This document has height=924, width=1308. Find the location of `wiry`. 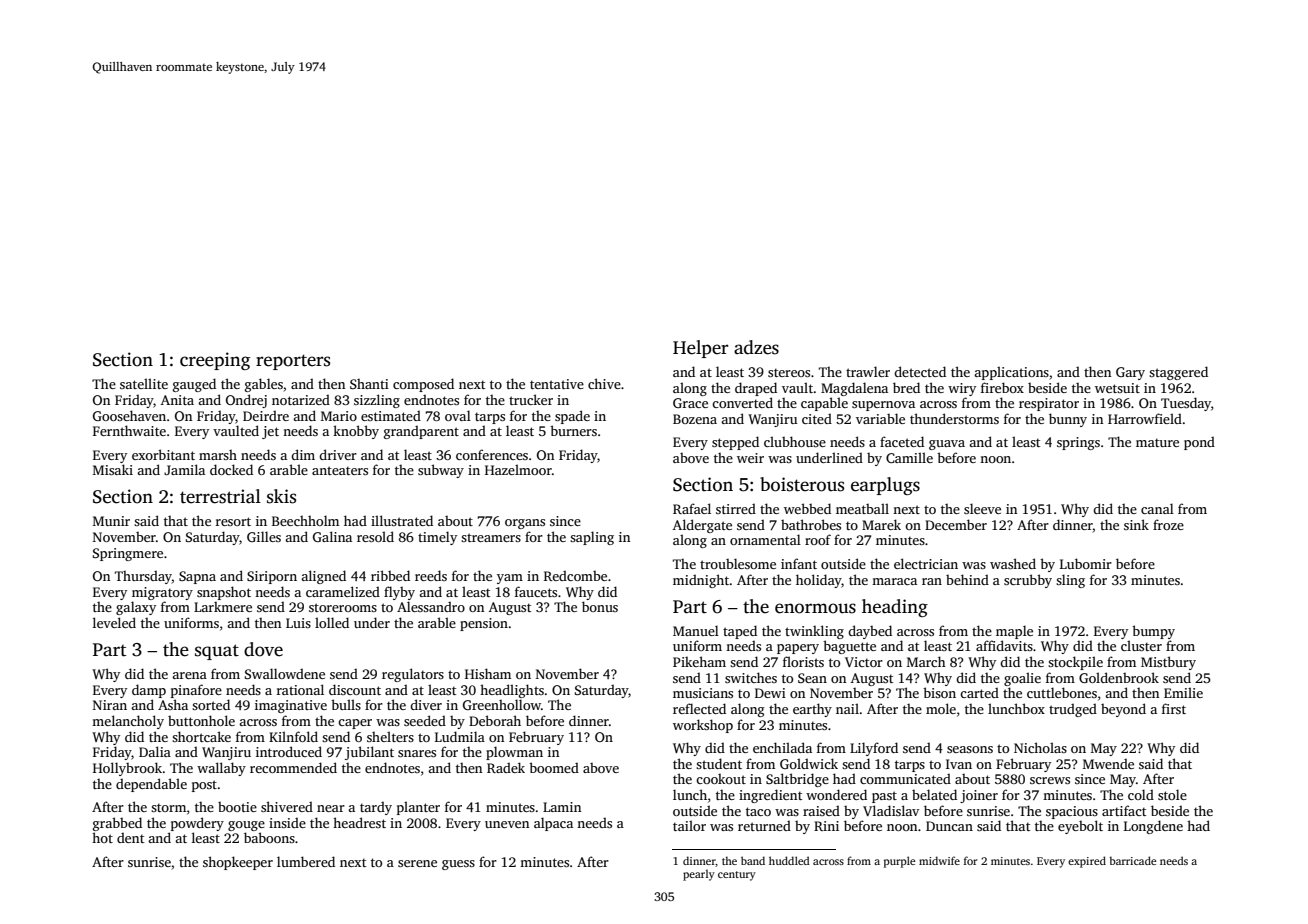

wiry is located at coordinates (962, 389).
